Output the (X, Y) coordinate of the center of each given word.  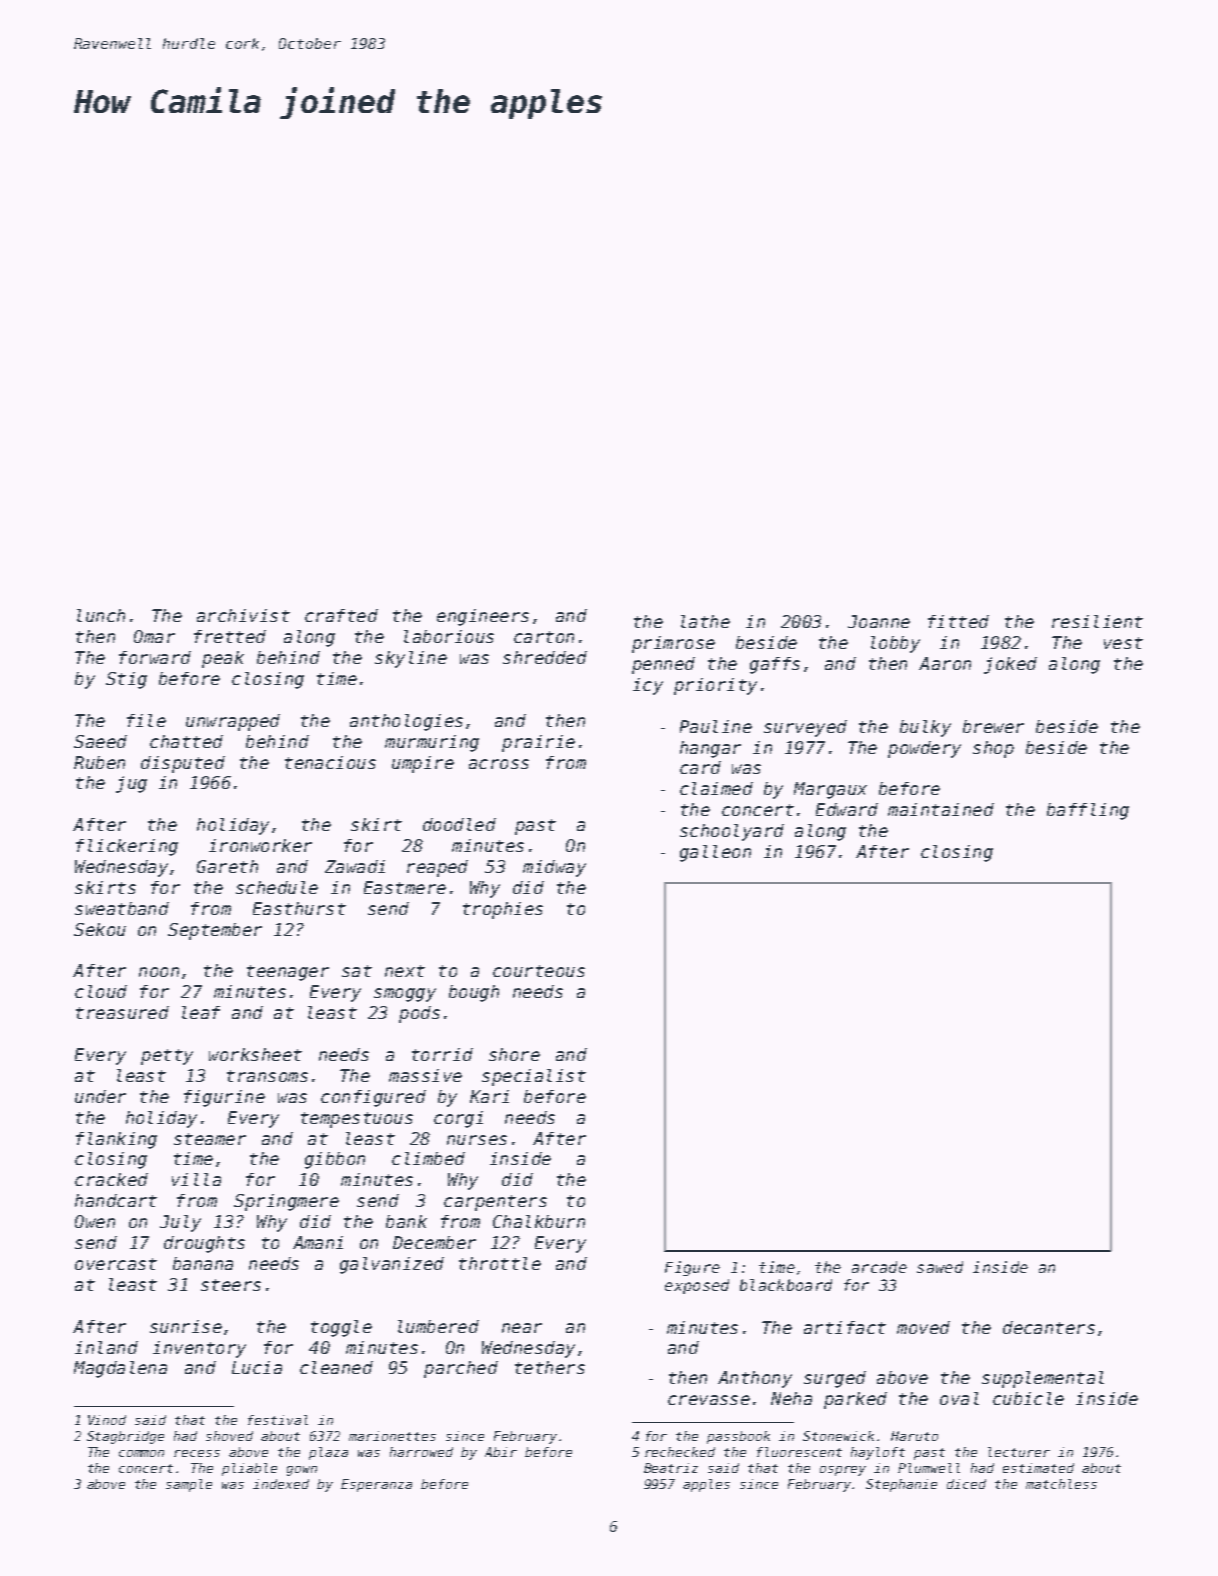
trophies (503, 910)
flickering (127, 847)
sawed (940, 1267)
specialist (534, 1077)
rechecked (680, 1452)
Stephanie (901, 1485)
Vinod (107, 1420)
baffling (1088, 811)
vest (1123, 643)
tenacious (330, 762)
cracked (111, 1179)
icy (648, 686)
